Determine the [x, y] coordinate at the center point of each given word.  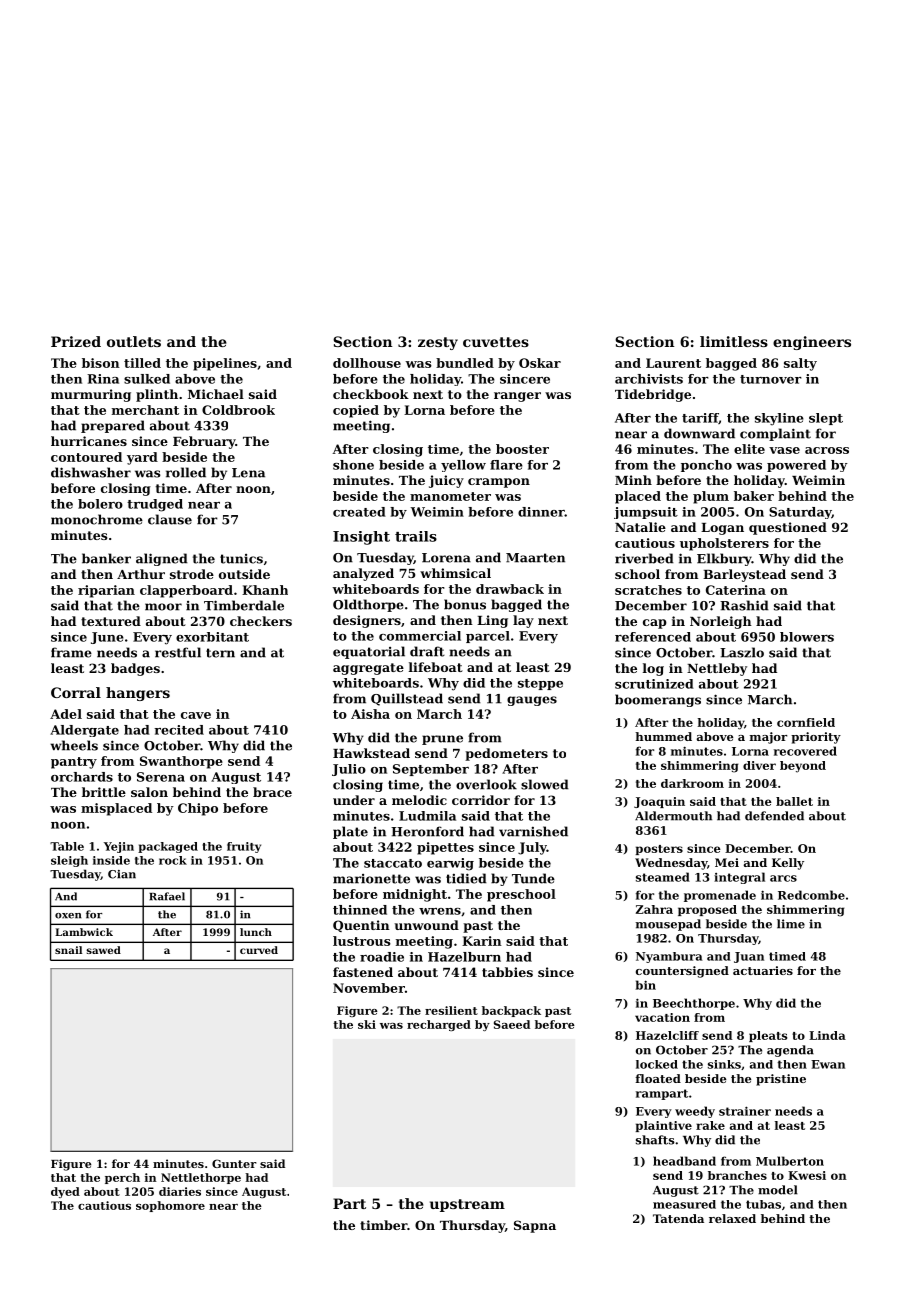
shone [353, 465]
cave [196, 715]
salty [800, 364]
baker [754, 496]
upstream [467, 1205]
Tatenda [678, 1218]
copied [356, 411]
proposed [707, 910]
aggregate [368, 669]
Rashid [744, 605]
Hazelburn [464, 957]
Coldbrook [238, 410]
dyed [65, 1192]
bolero [100, 504]
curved [259, 950]
